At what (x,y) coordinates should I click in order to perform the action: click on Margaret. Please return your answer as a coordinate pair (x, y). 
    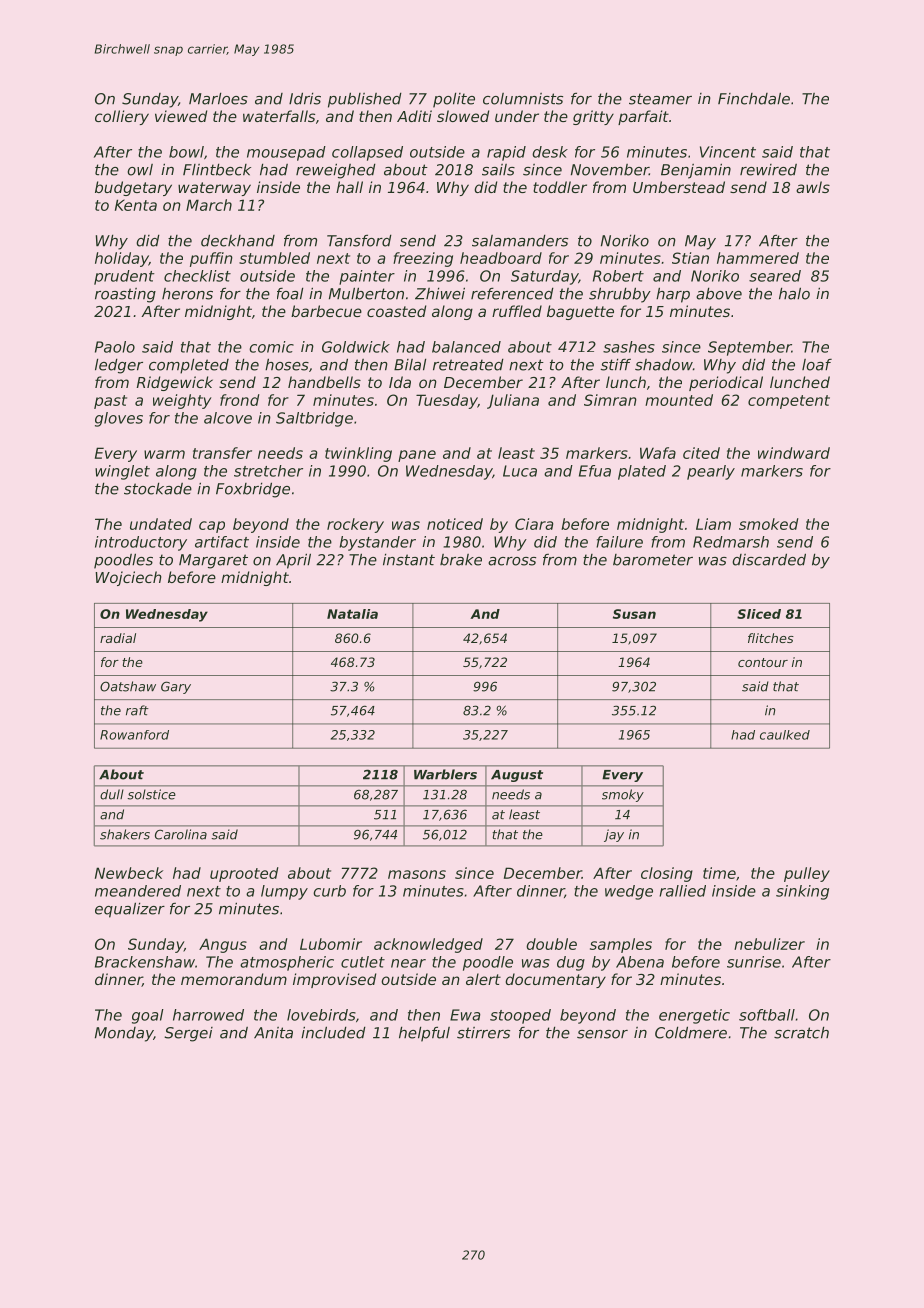
    Looking at the image, I should click on (213, 561).
